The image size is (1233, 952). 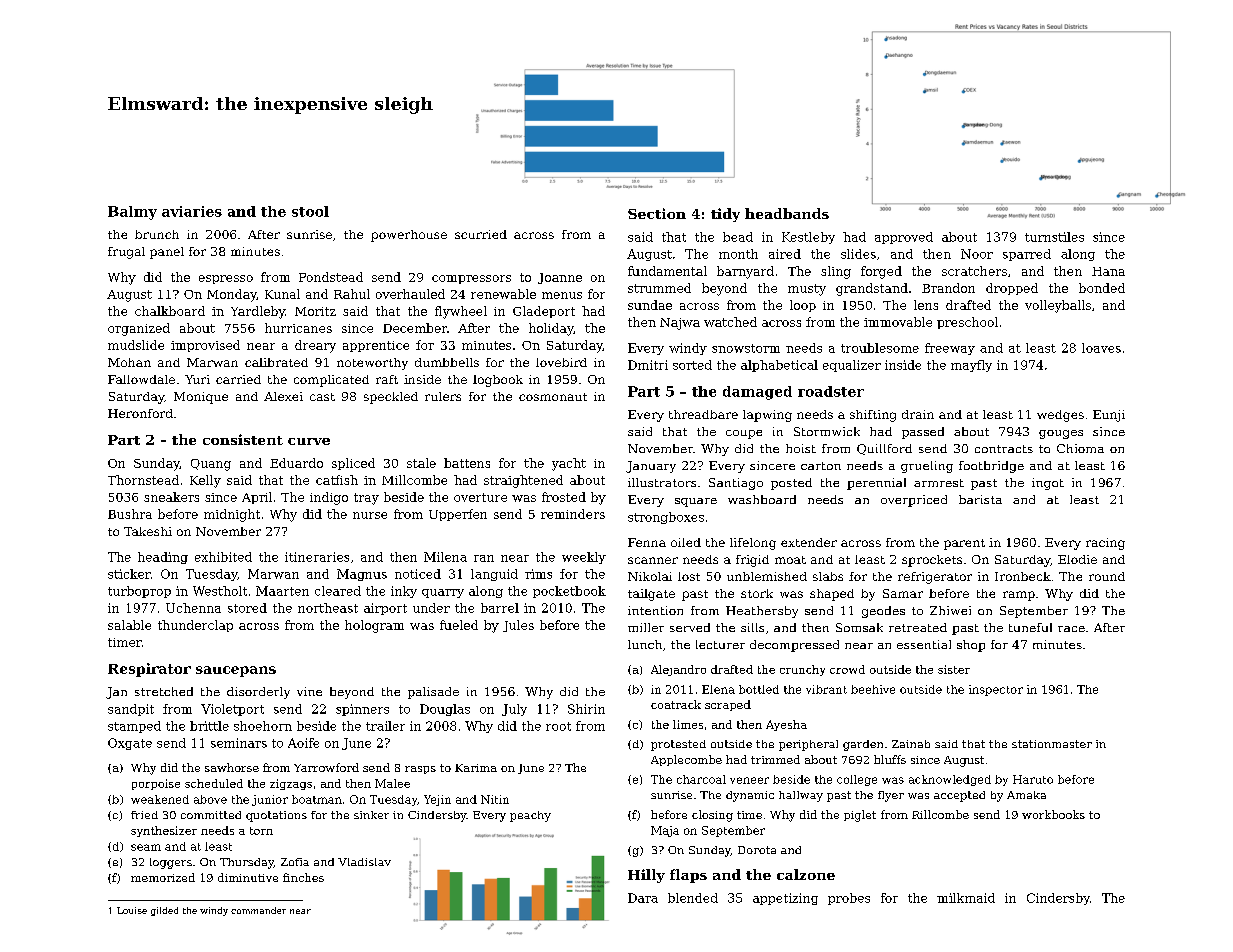 What do you see at coordinates (689, 576) in the screenshot?
I see `lost` at bounding box center [689, 576].
